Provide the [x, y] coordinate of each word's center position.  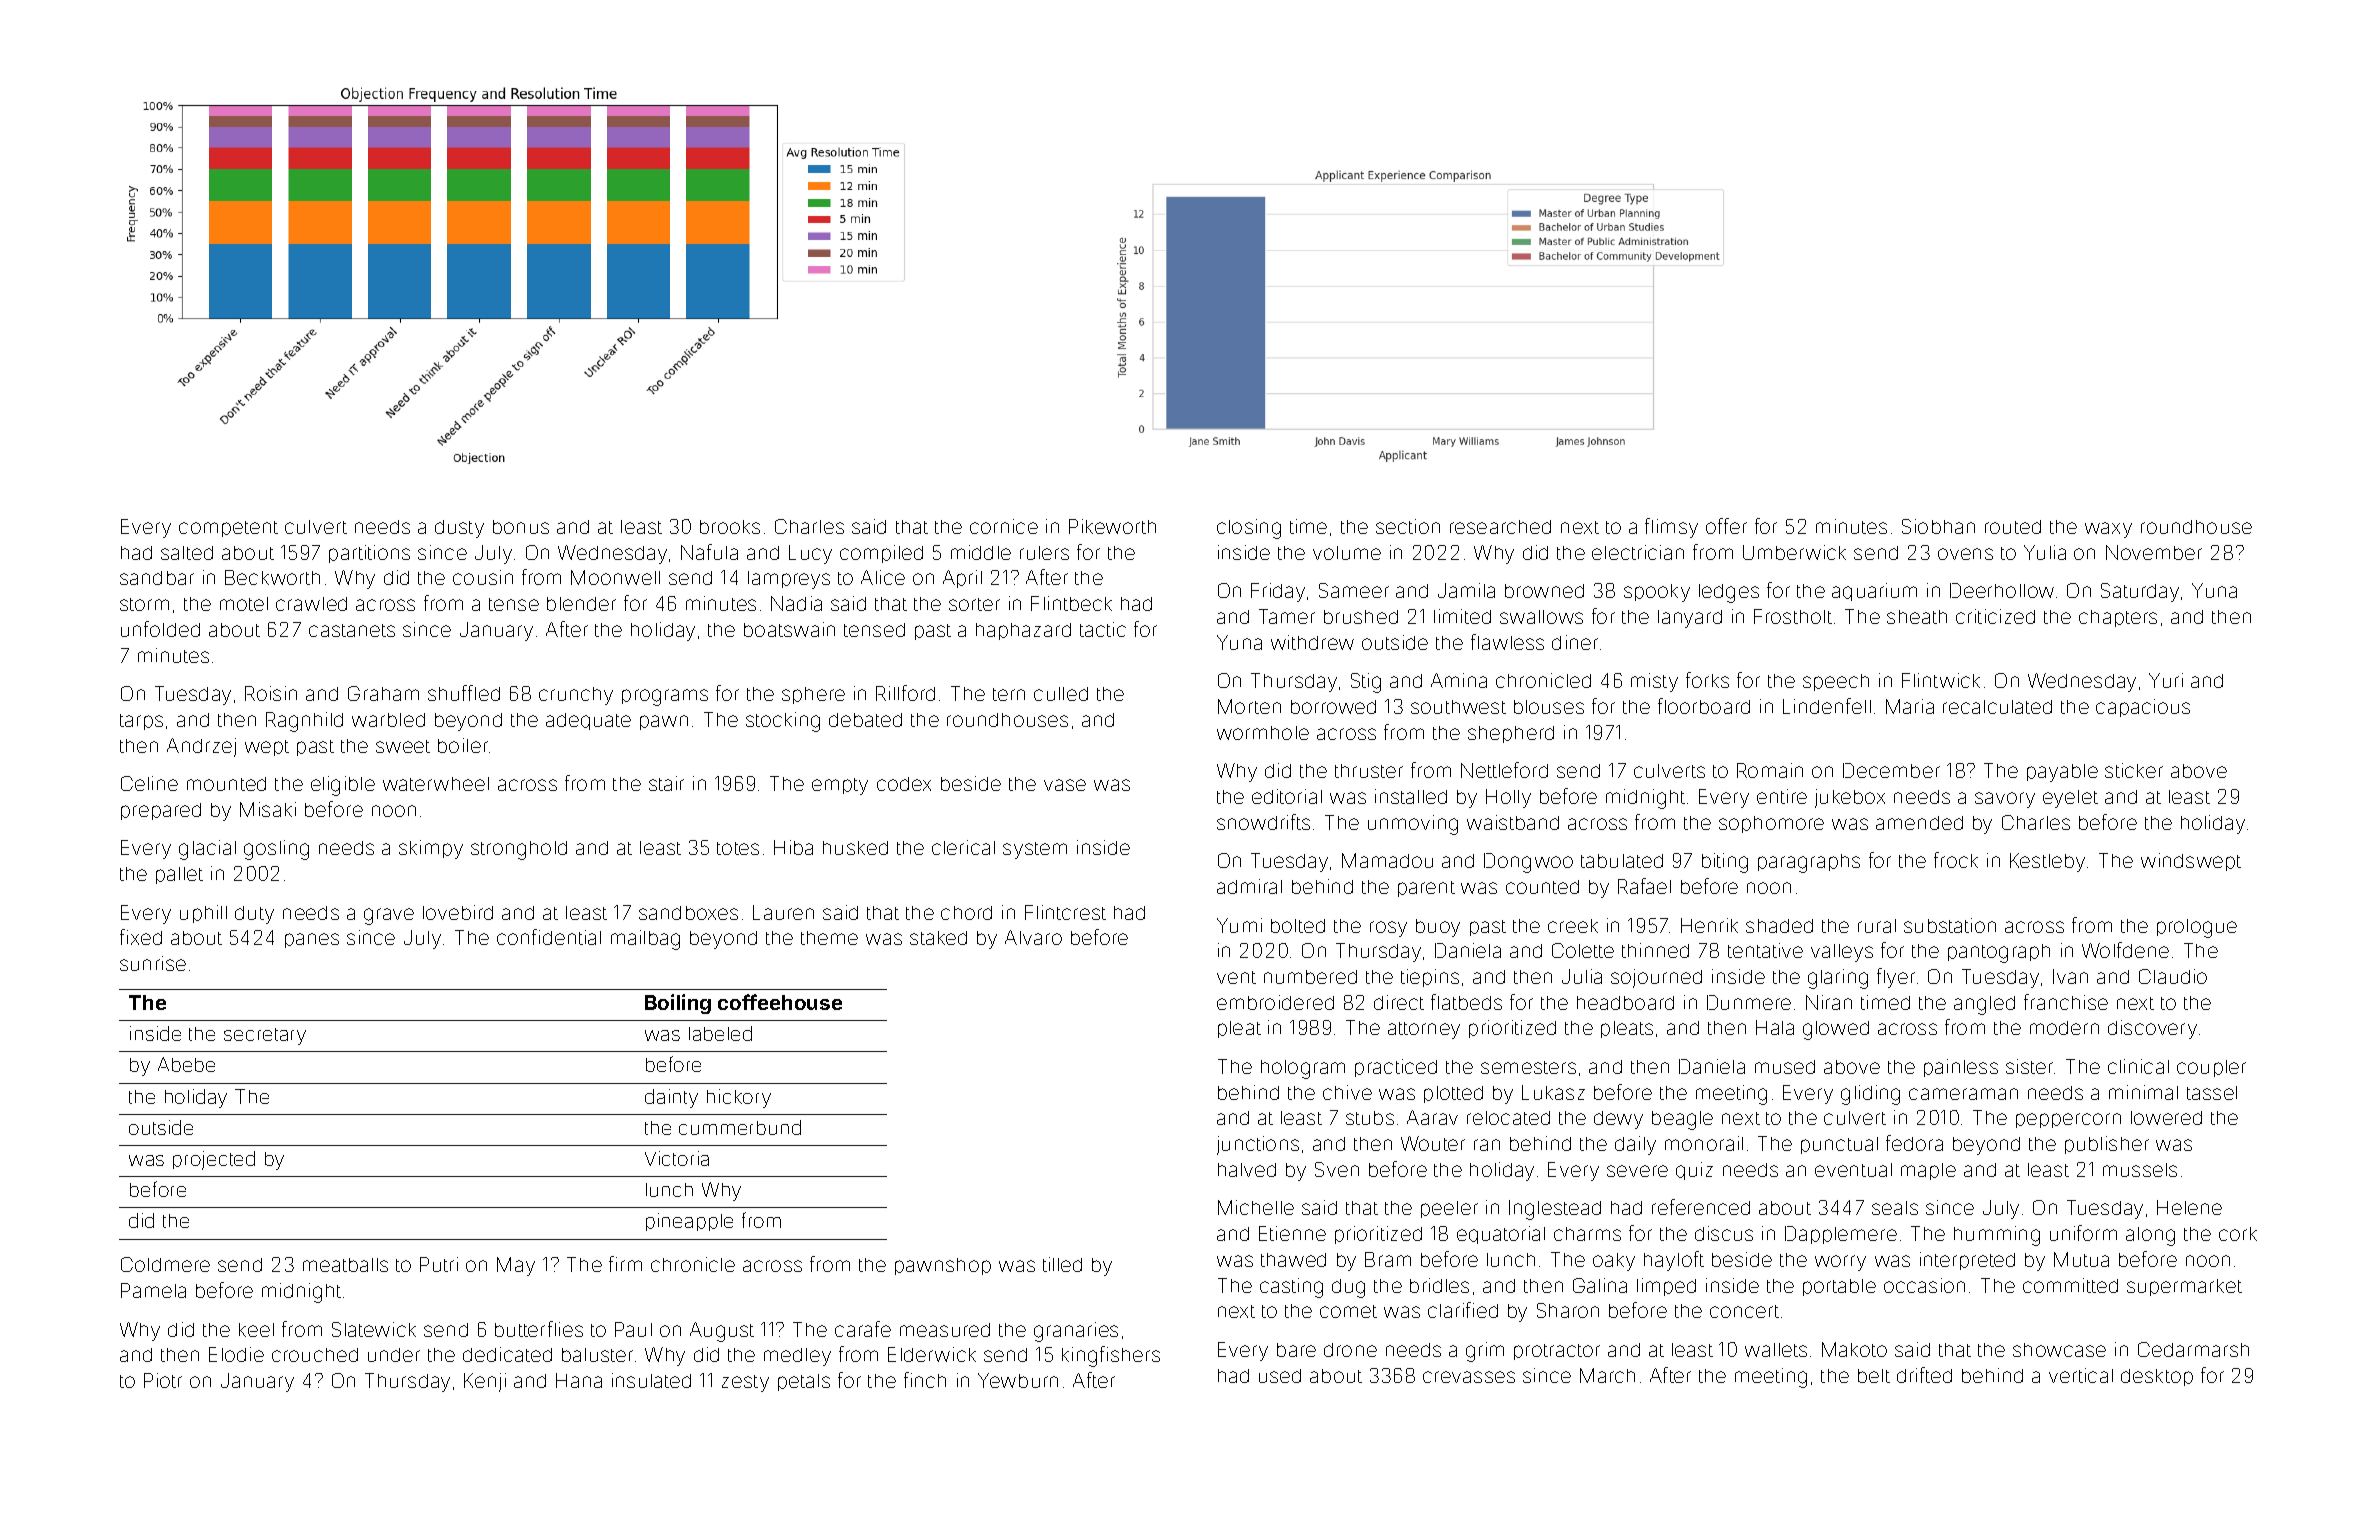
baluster [597, 1355]
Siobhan [1938, 526]
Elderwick [932, 1354]
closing [1249, 529]
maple [1928, 1171]
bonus [521, 527]
